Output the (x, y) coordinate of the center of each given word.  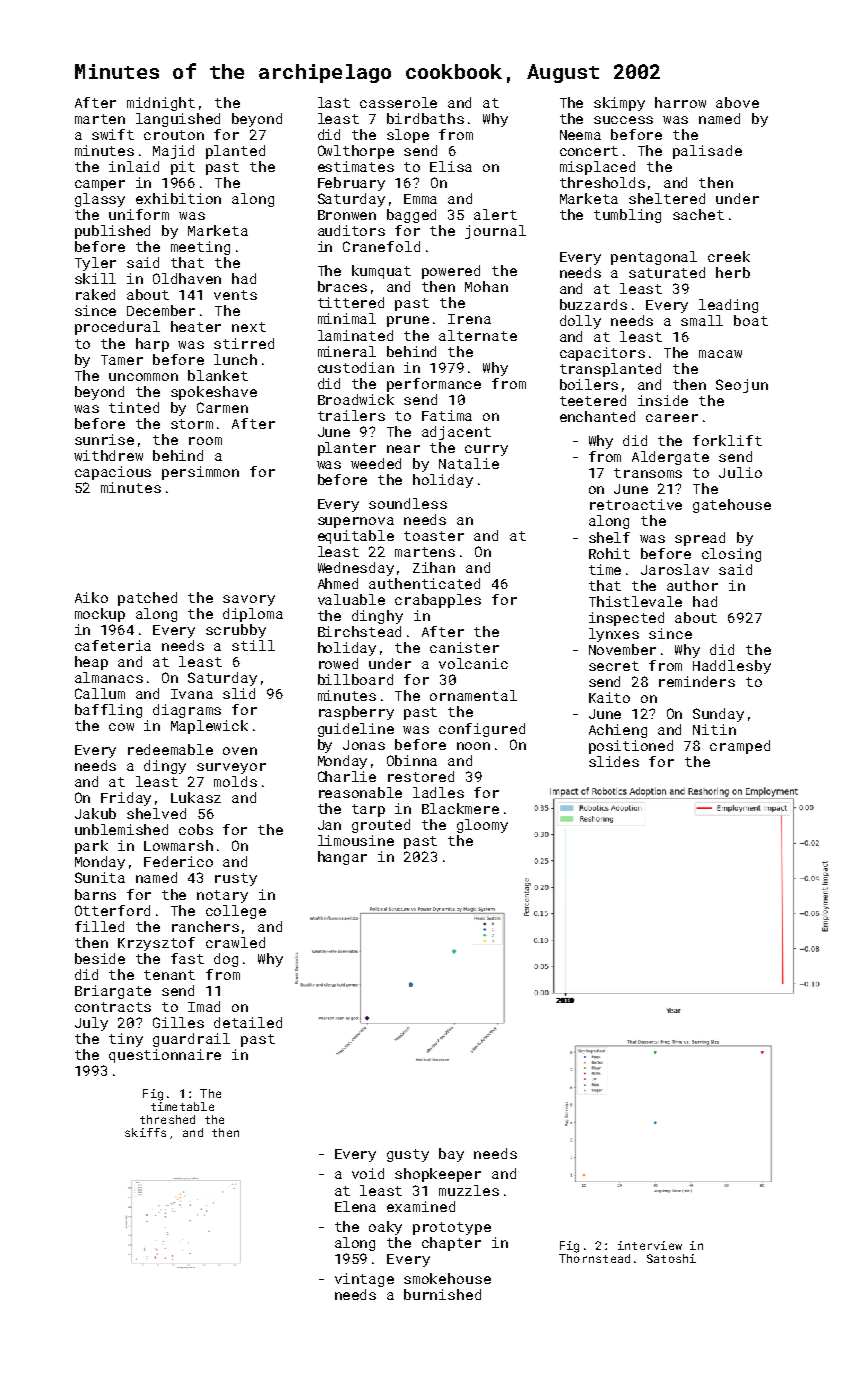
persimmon (200, 473)
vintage (364, 1280)
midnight (161, 104)
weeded (376, 463)
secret (614, 666)
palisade (707, 152)
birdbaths (425, 118)
